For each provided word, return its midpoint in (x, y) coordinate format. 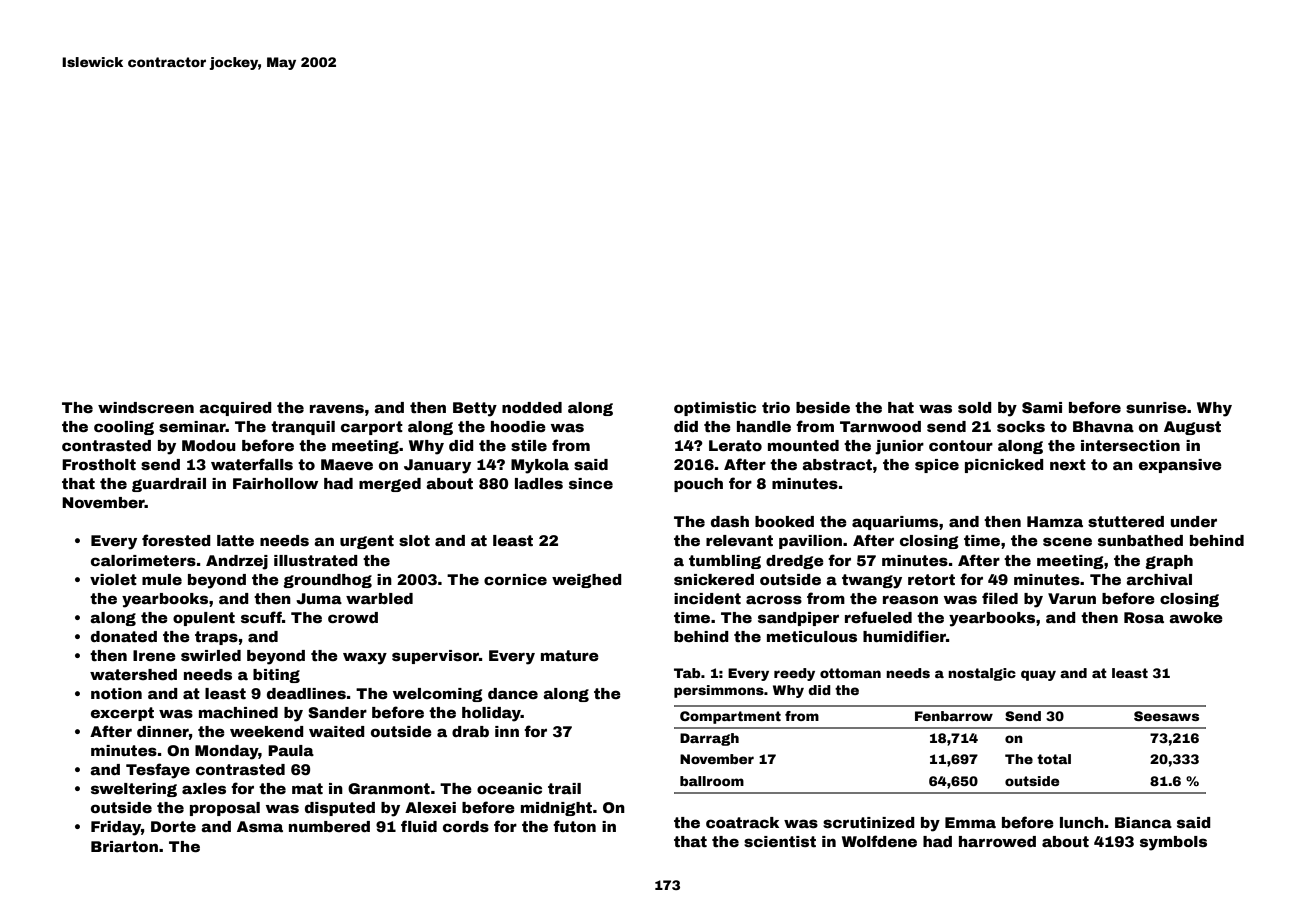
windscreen (146, 407)
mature (570, 655)
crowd (353, 617)
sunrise (1156, 407)
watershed (133, 674)
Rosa (1144, 617)
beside (823, 407)
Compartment (730, 717)
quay (1038, 675)
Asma (260, 826)
